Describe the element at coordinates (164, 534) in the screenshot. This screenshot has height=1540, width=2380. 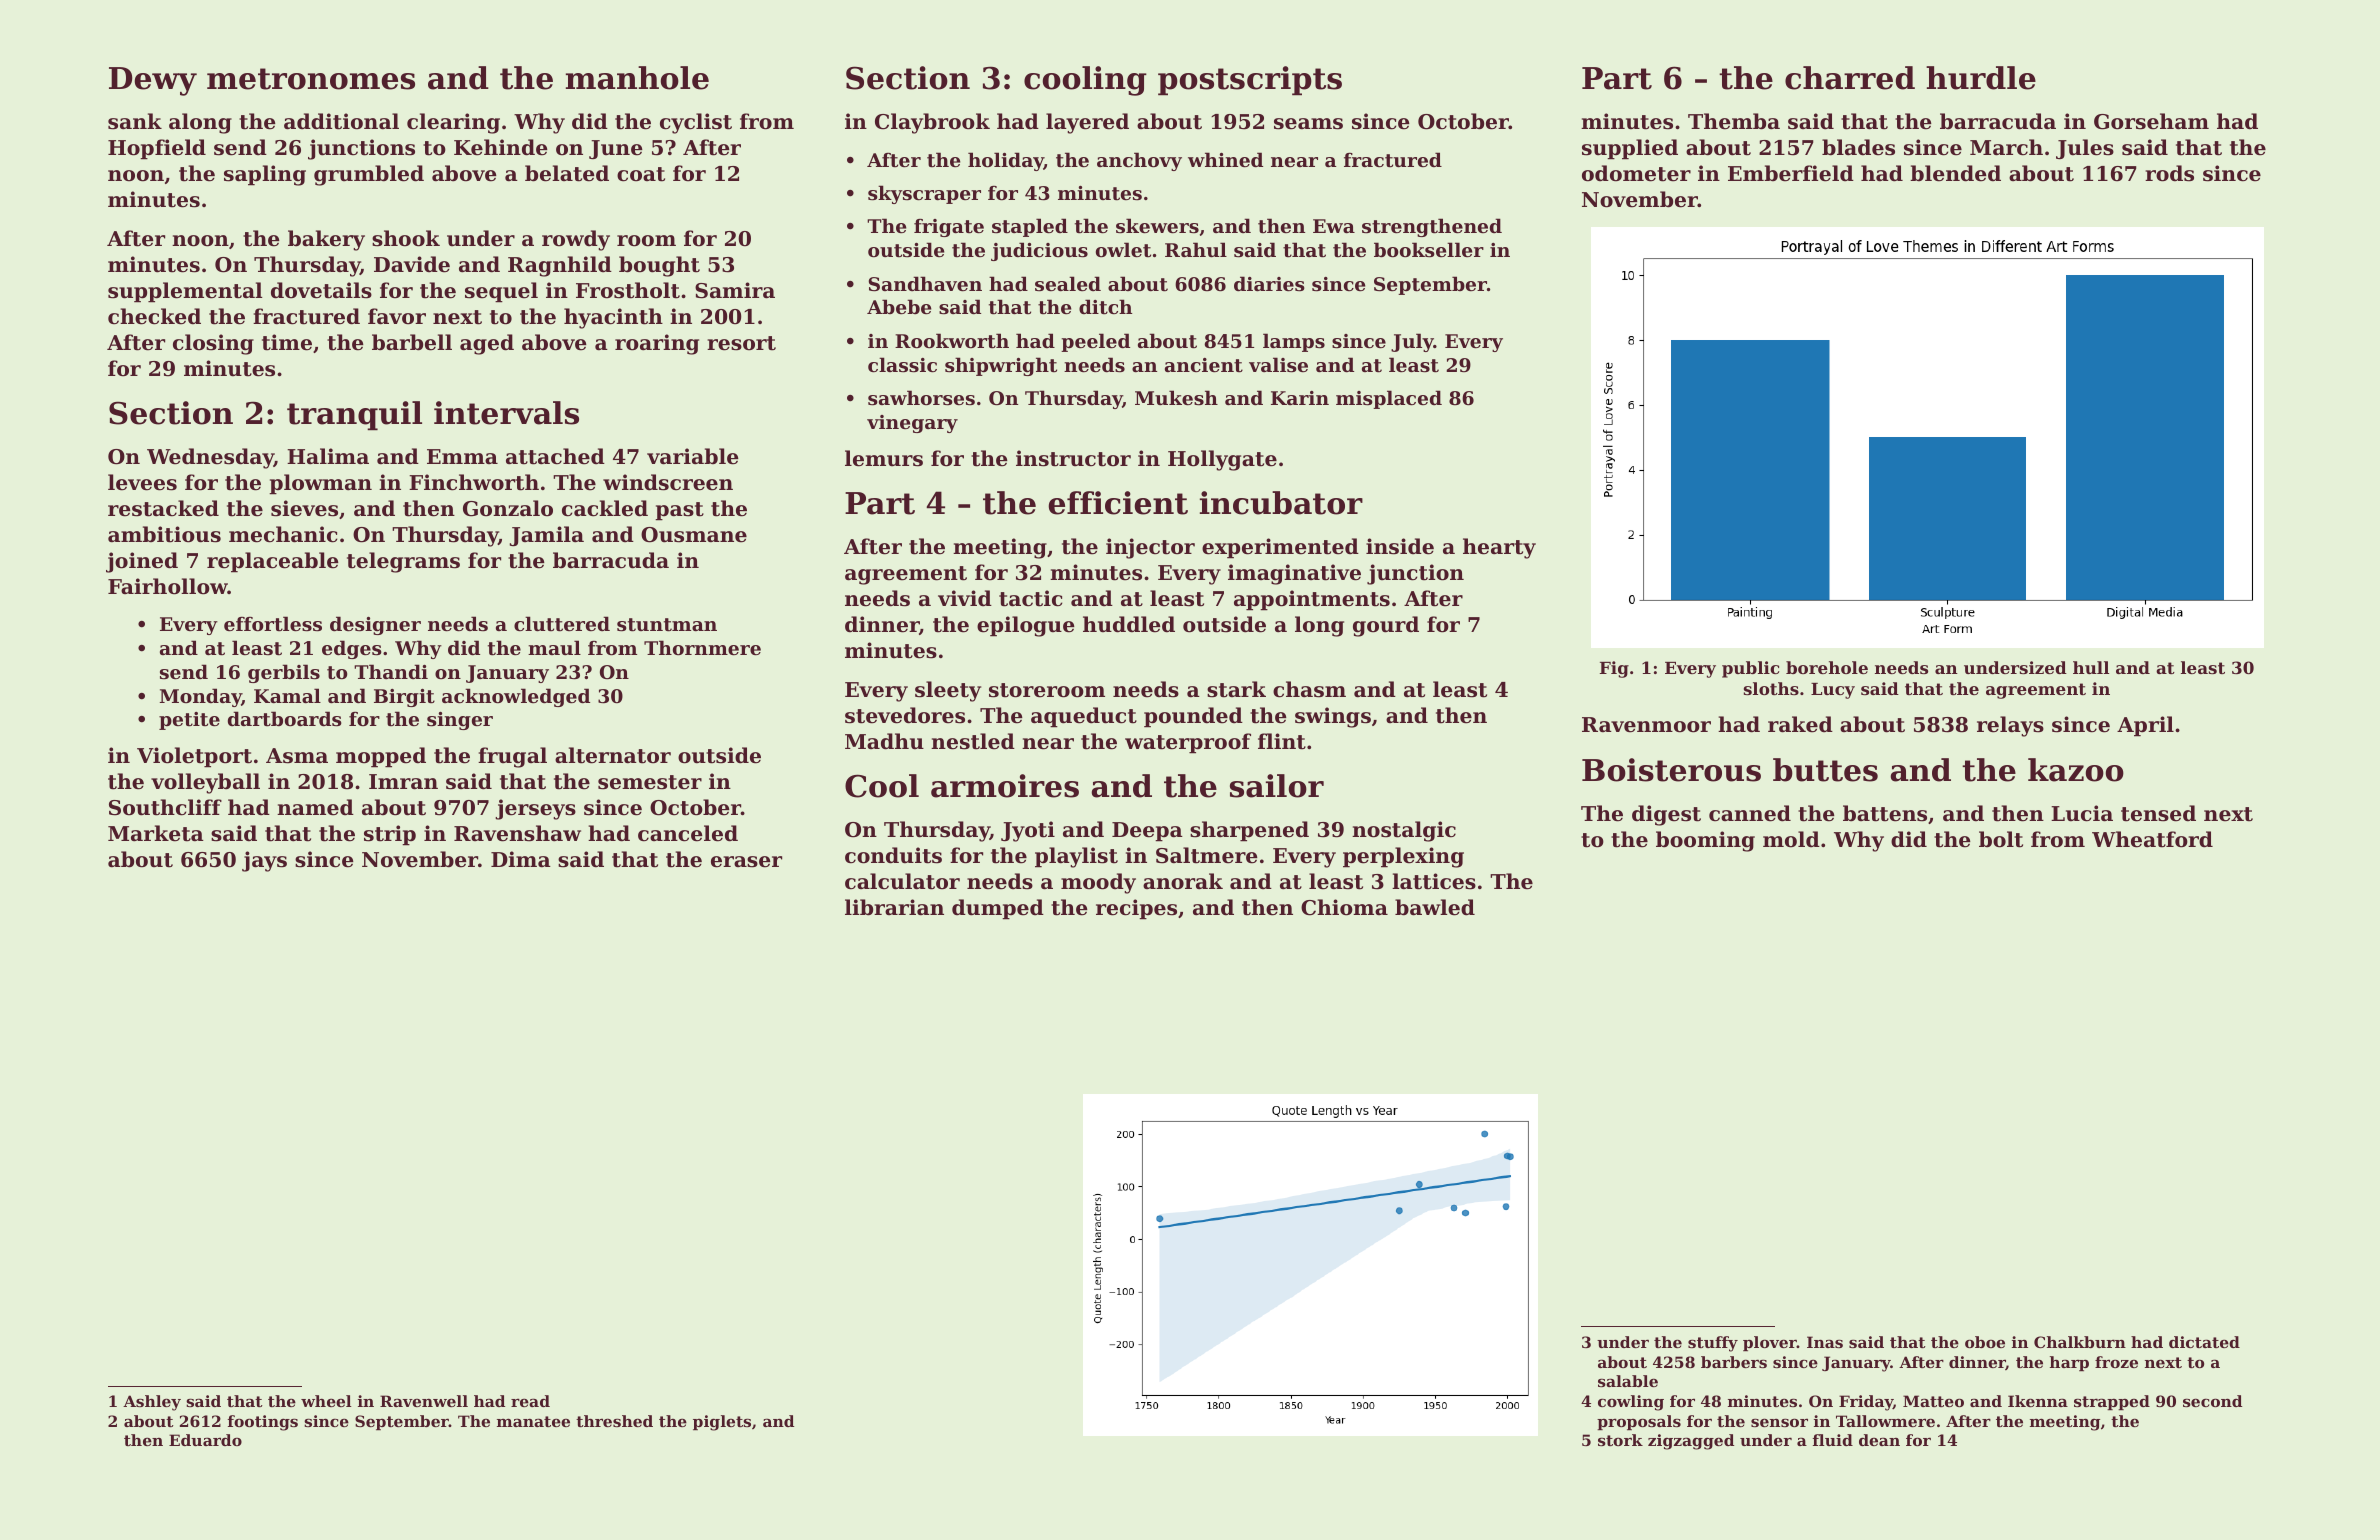
I see `ambitious` at that location.
